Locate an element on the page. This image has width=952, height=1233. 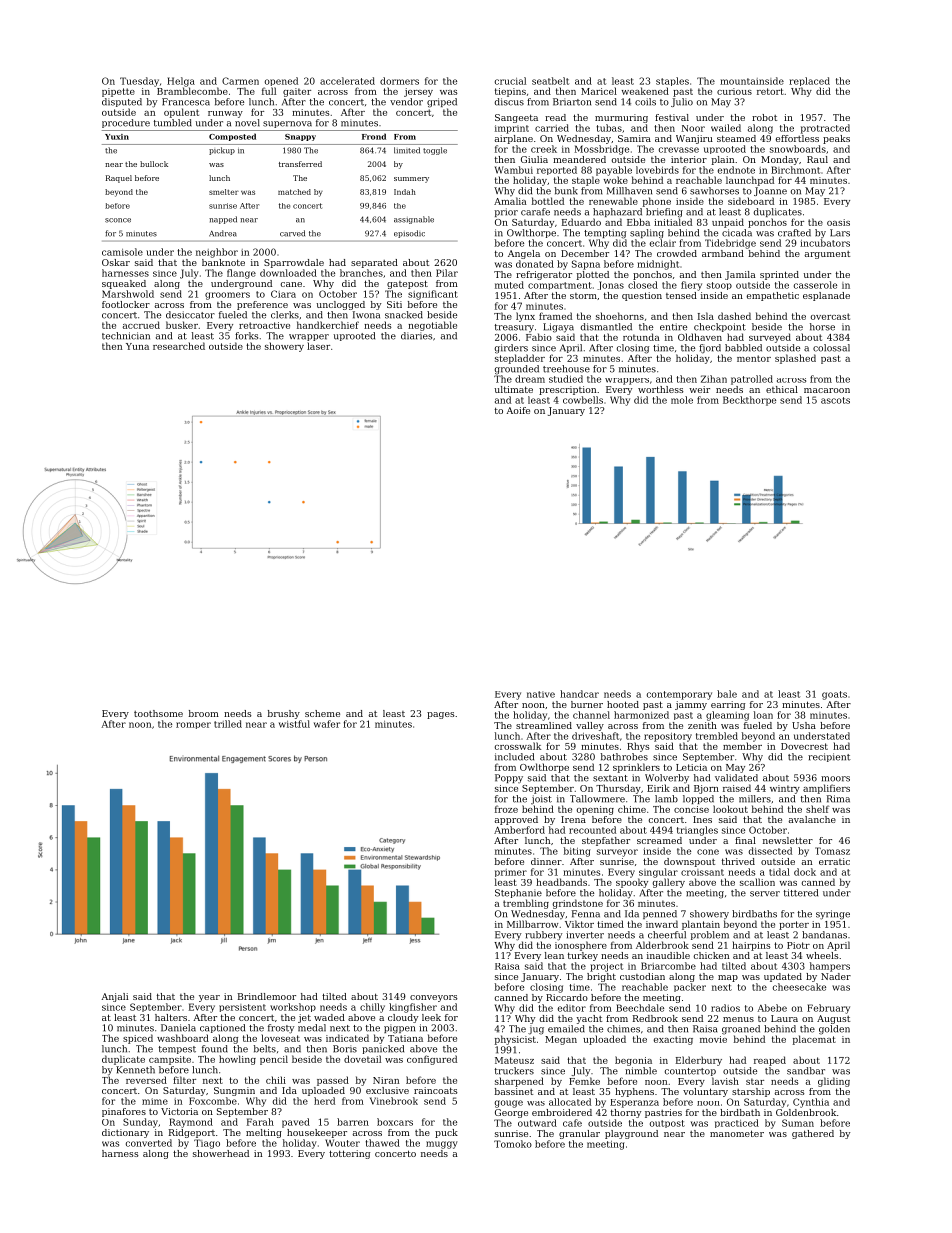
raincoats is located at coordinates (436, 1090).
